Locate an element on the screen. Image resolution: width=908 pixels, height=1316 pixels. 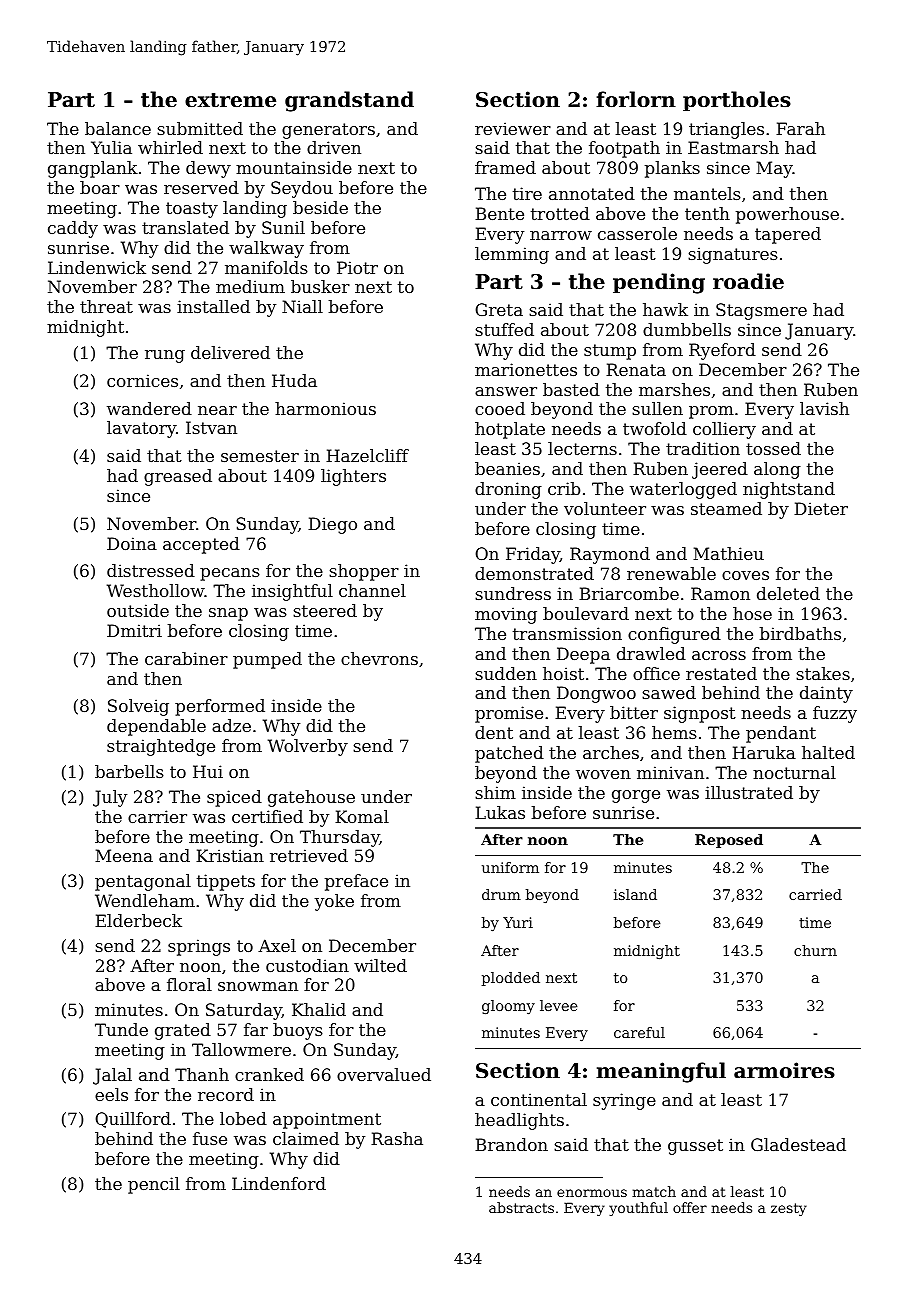
carried is located at coordinates (815, 894).
